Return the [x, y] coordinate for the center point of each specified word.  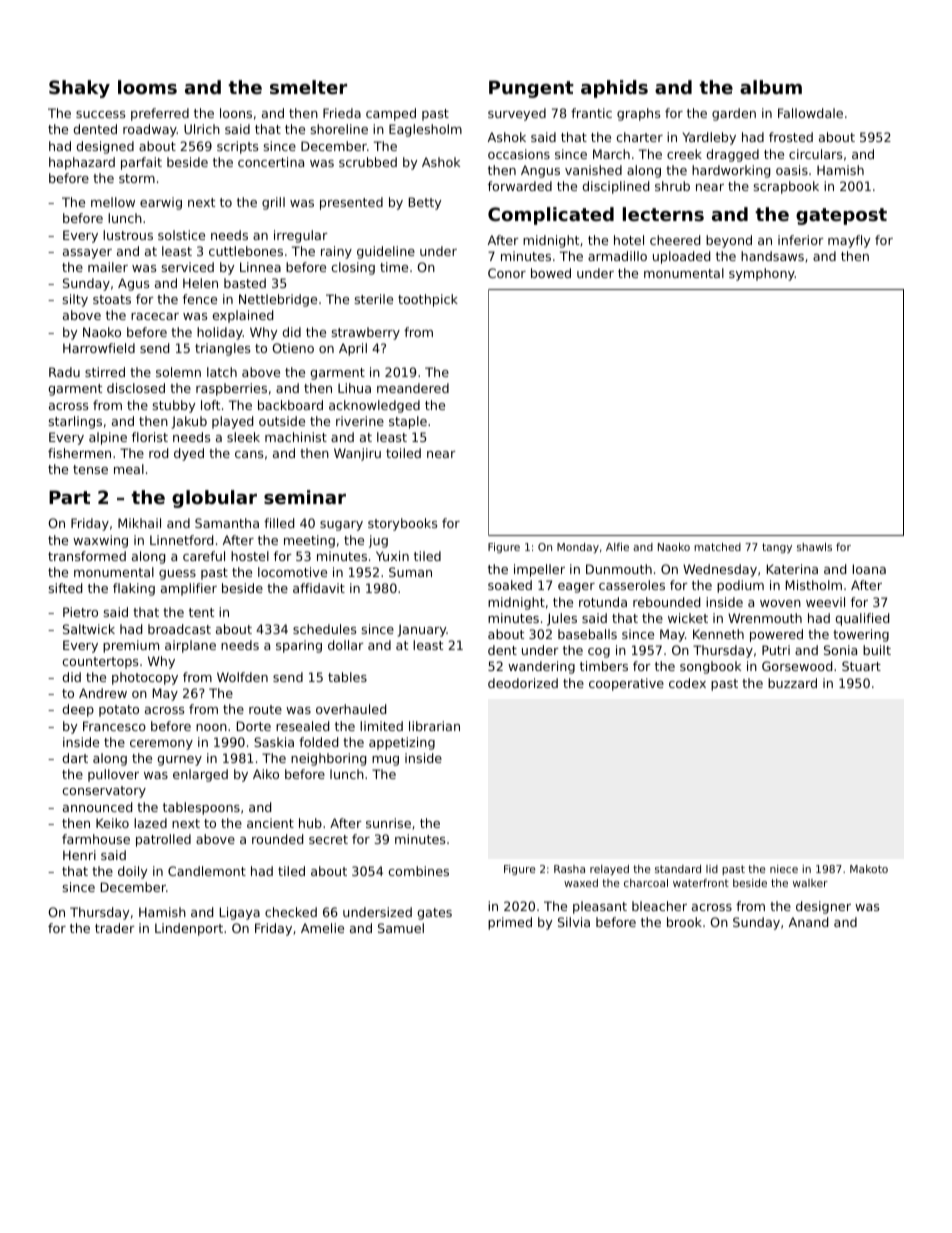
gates [434, 914]
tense [90, 469]
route [265, 709]
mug [385, 761]
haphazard [82, 163]
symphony [762, 274]
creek [684, 154]
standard [678, 869]
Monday [578, 548]
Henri [79, 855]
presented [351, 203]
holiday [220, 333]
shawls [814, 547]
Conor [507, 273]
